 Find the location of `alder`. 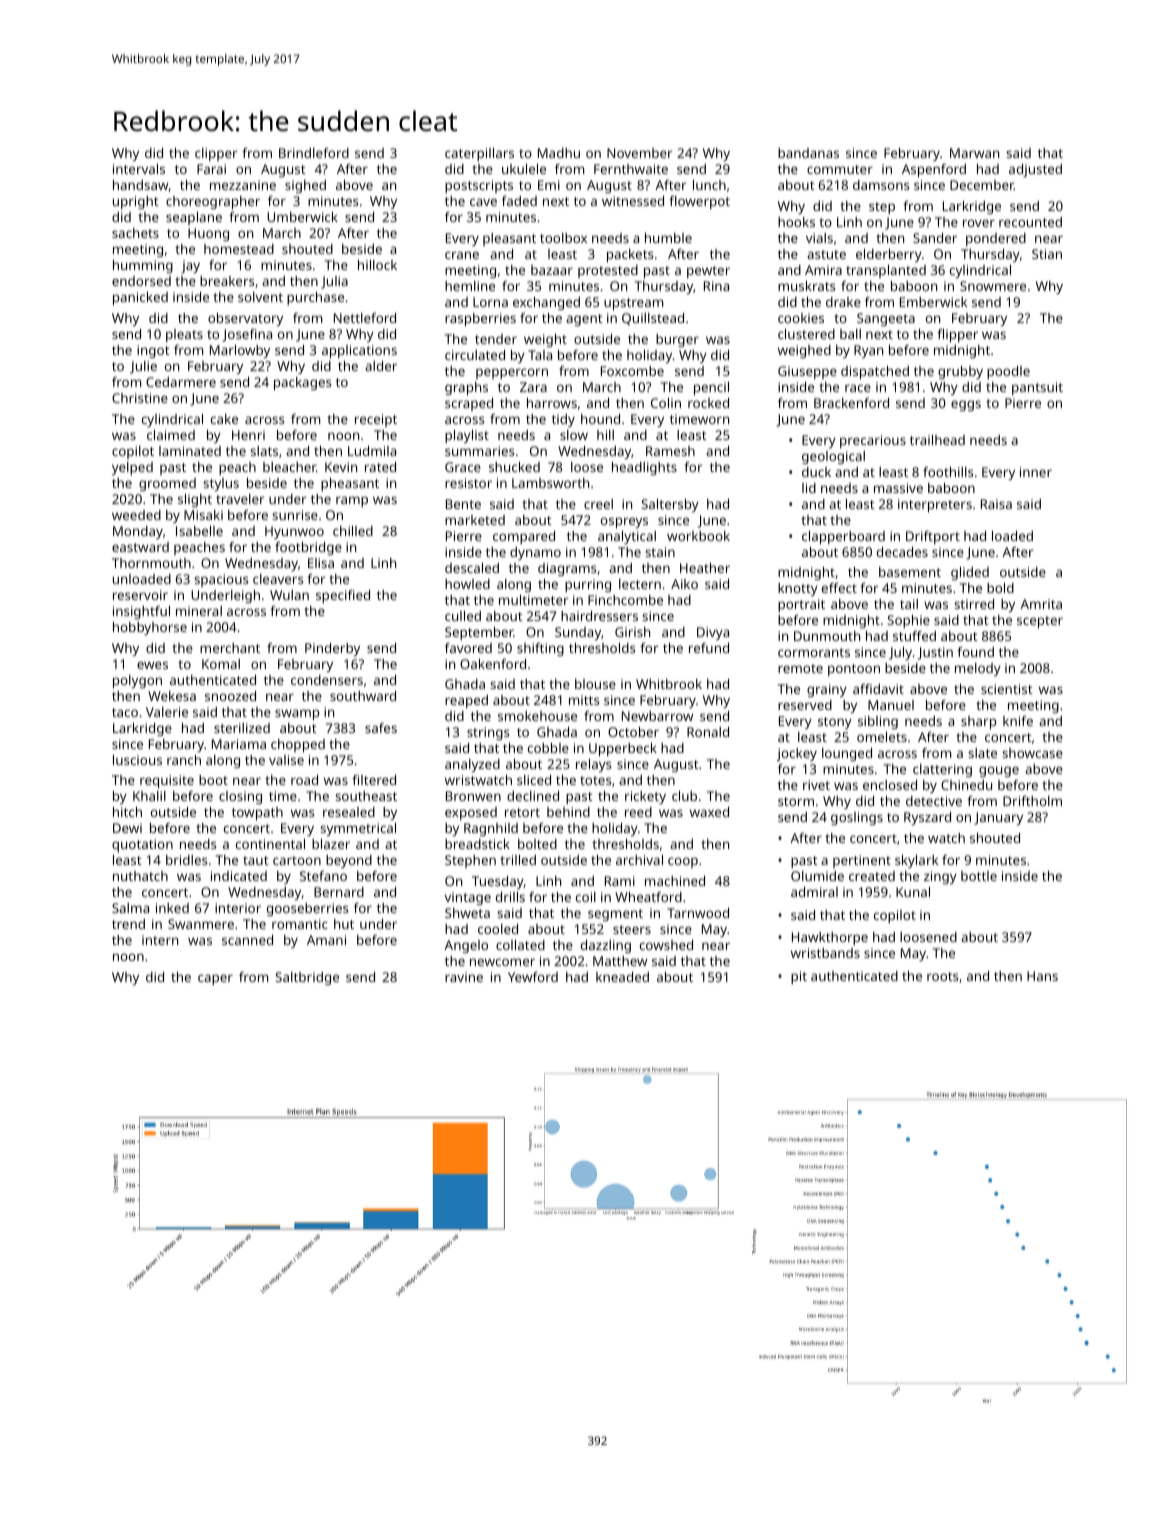

alder is located at coordinates (381, 366).
